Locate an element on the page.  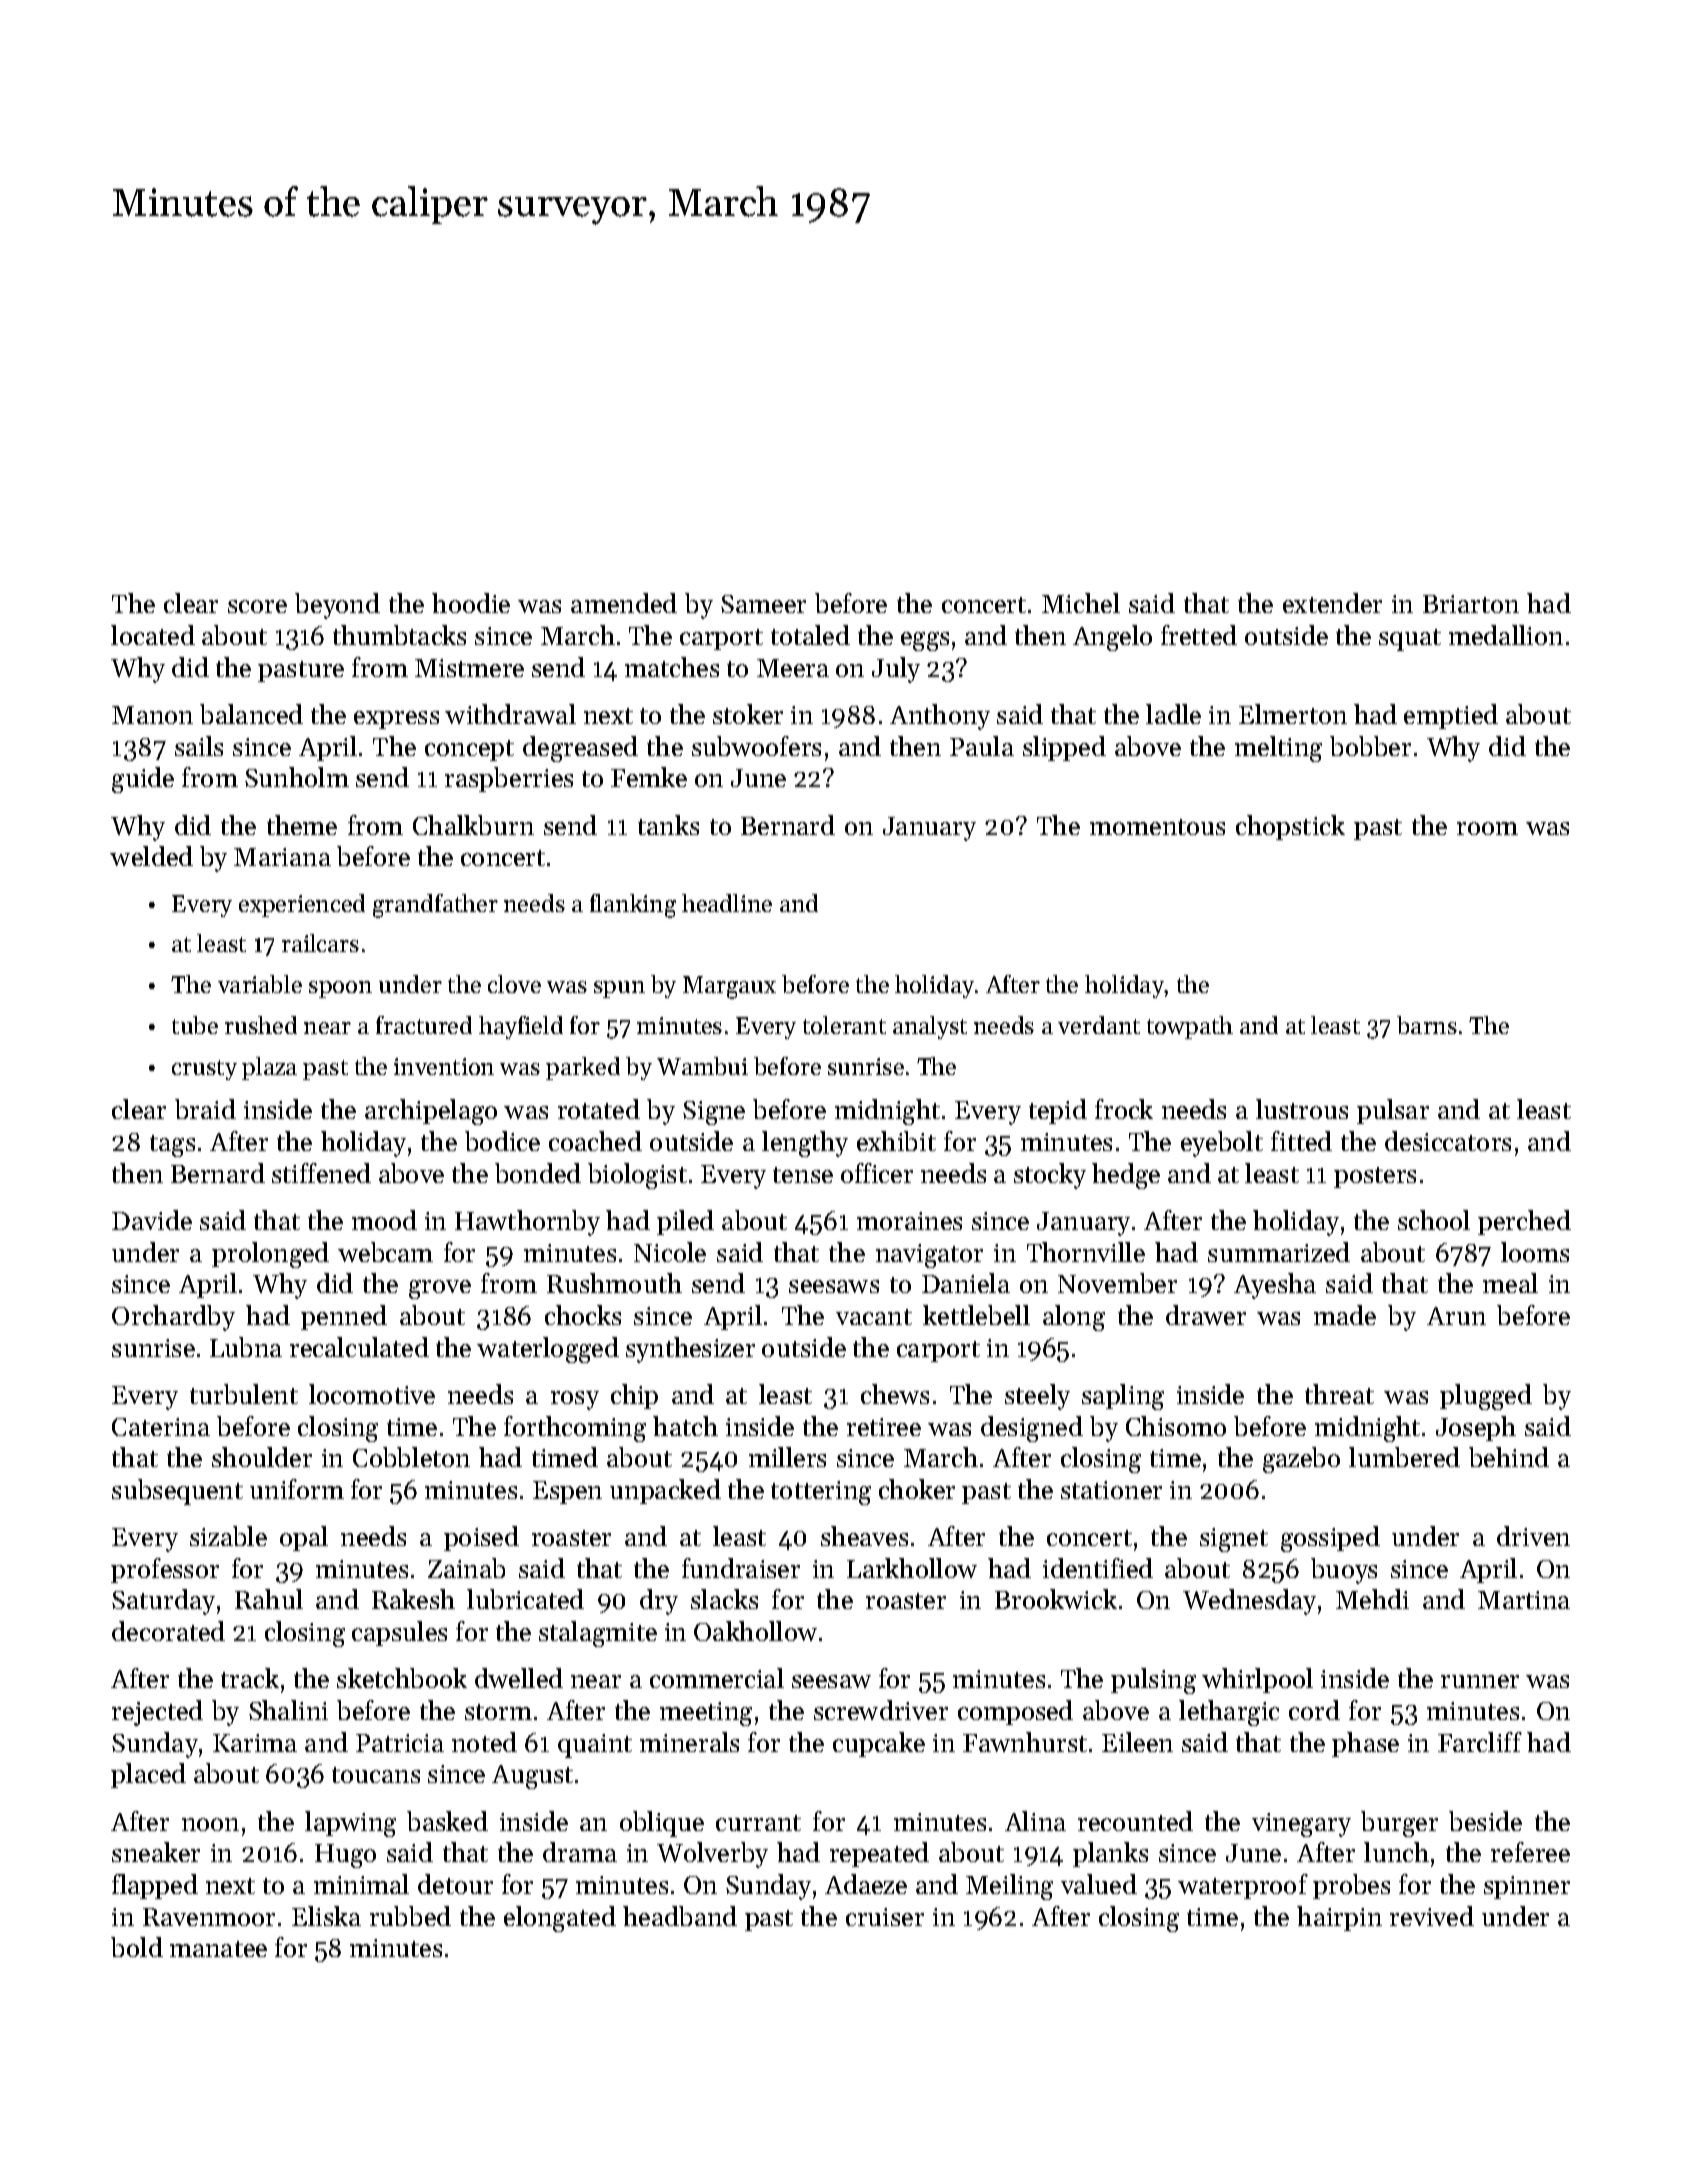
rosy is located at coordinates (575, 1400).
